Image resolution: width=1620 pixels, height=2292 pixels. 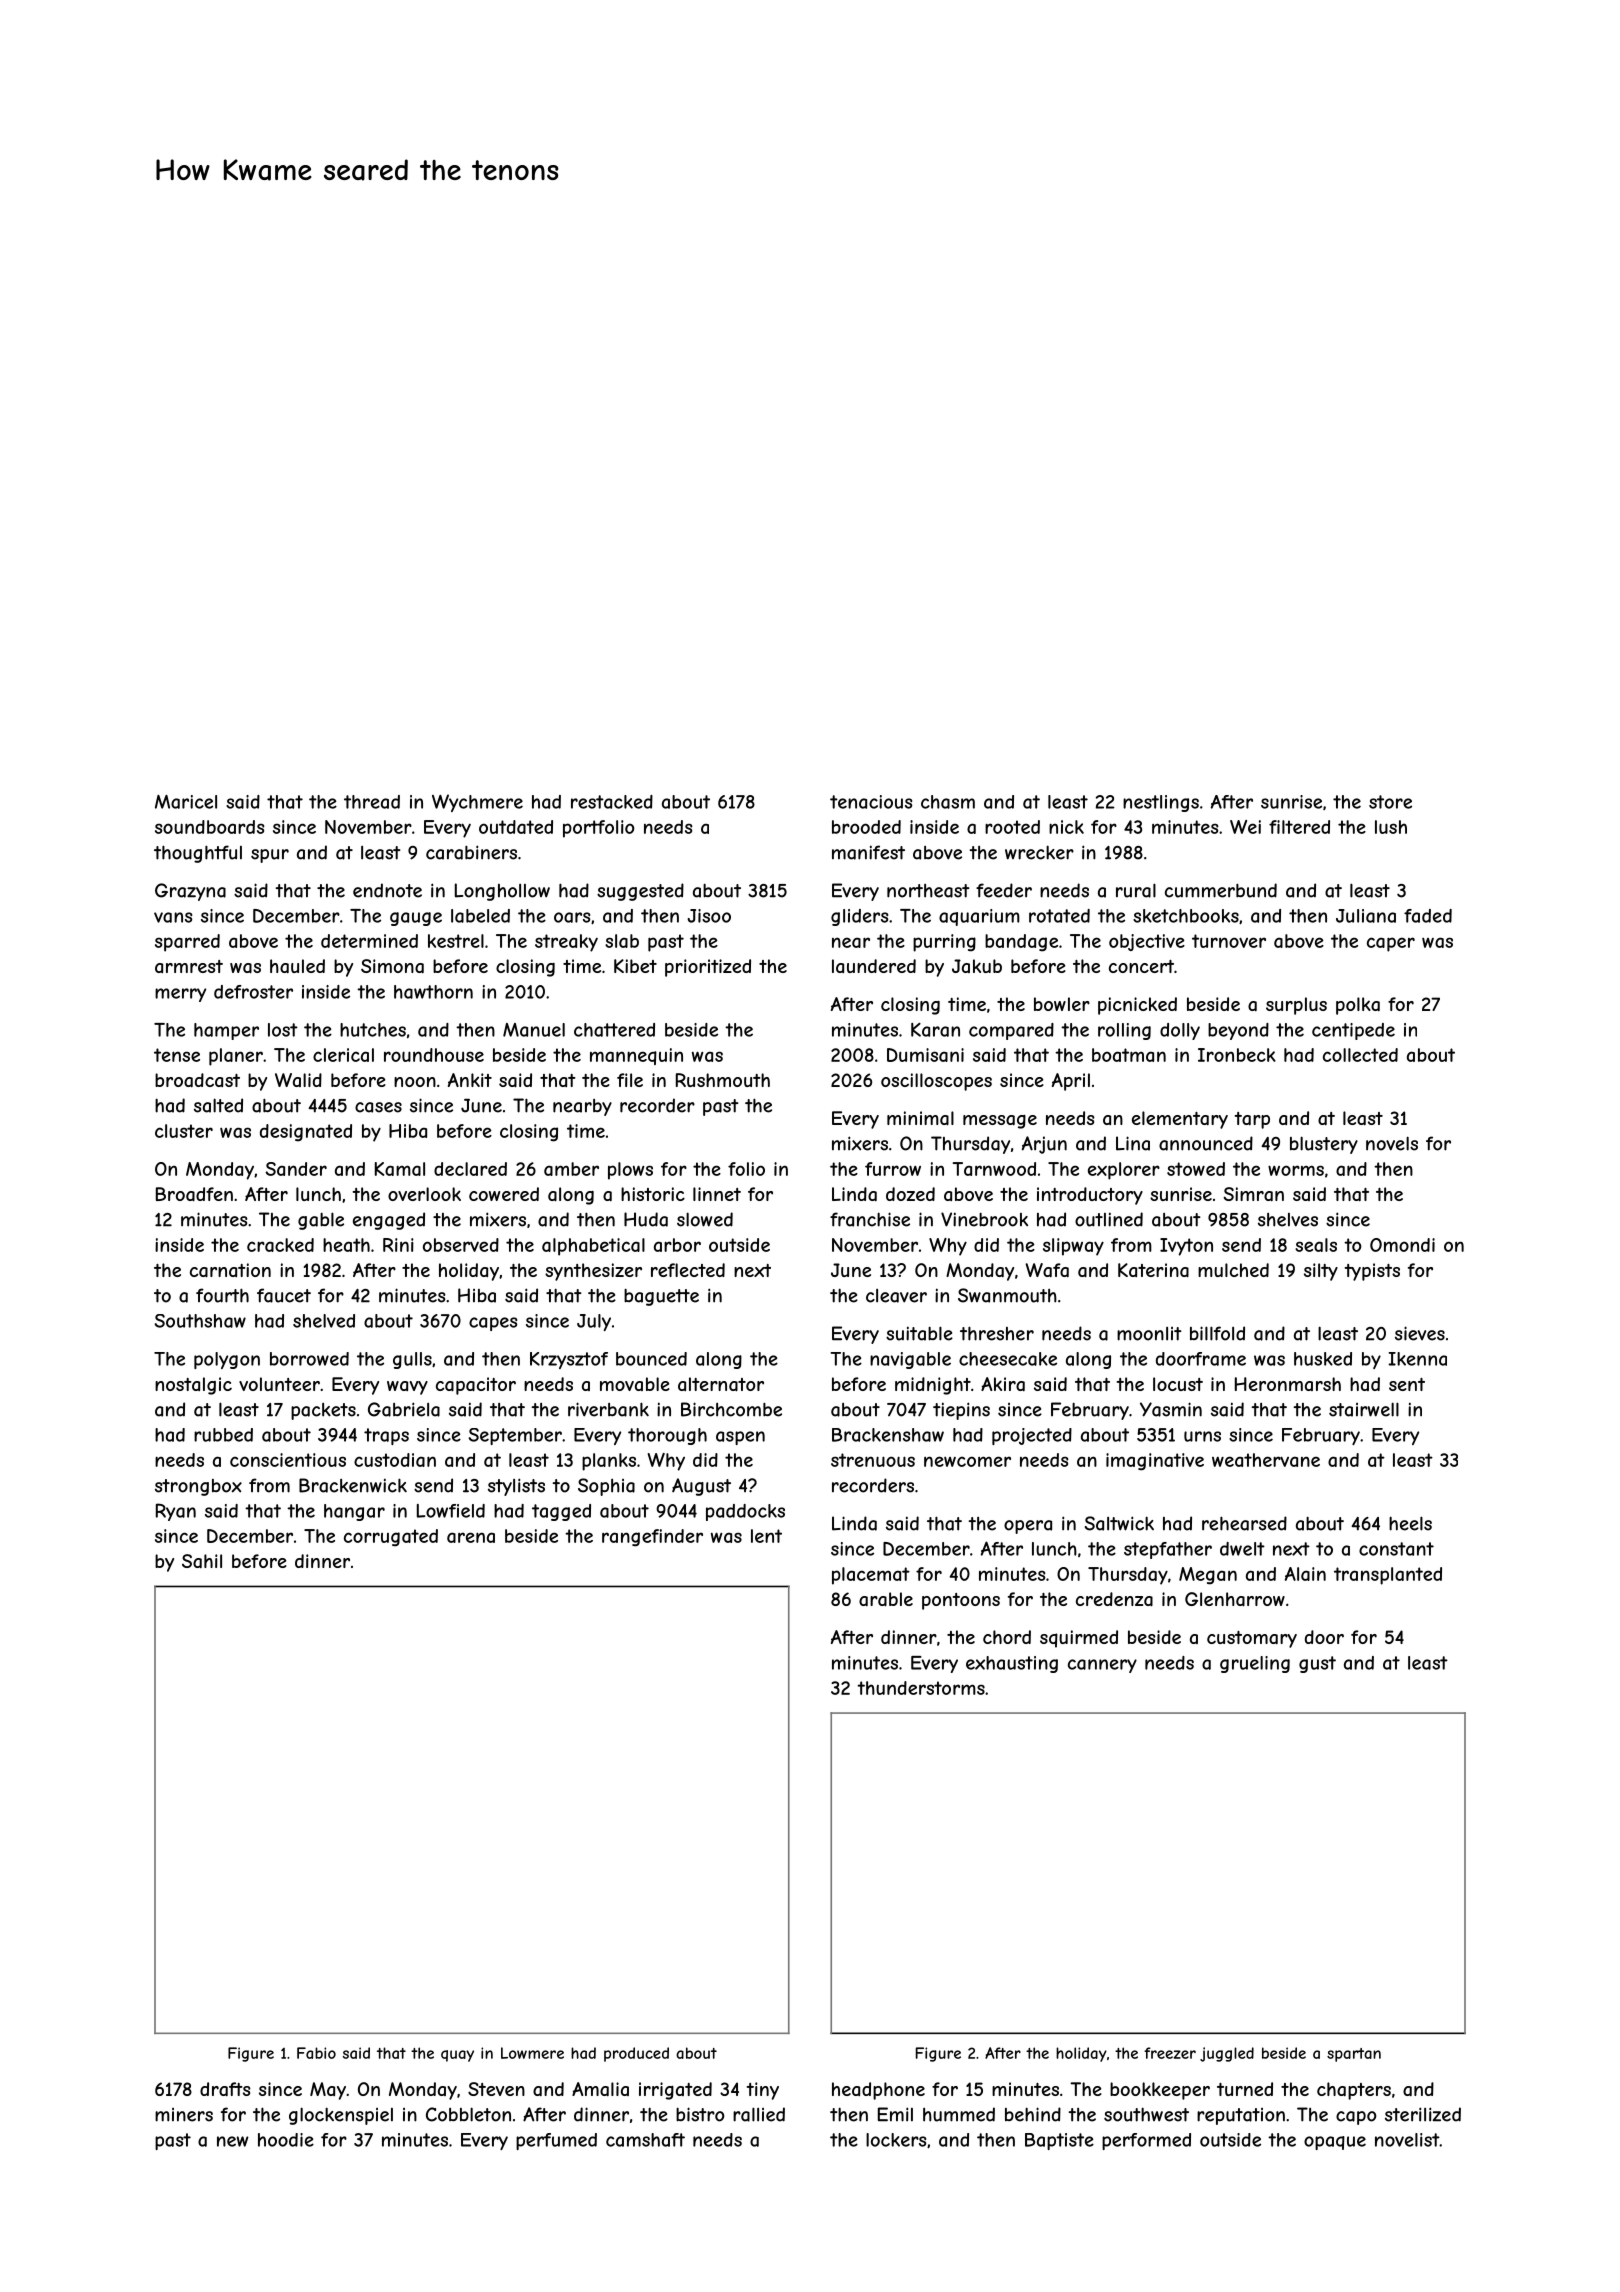 I want to click on cluster, so click(x=184, y=1131).
